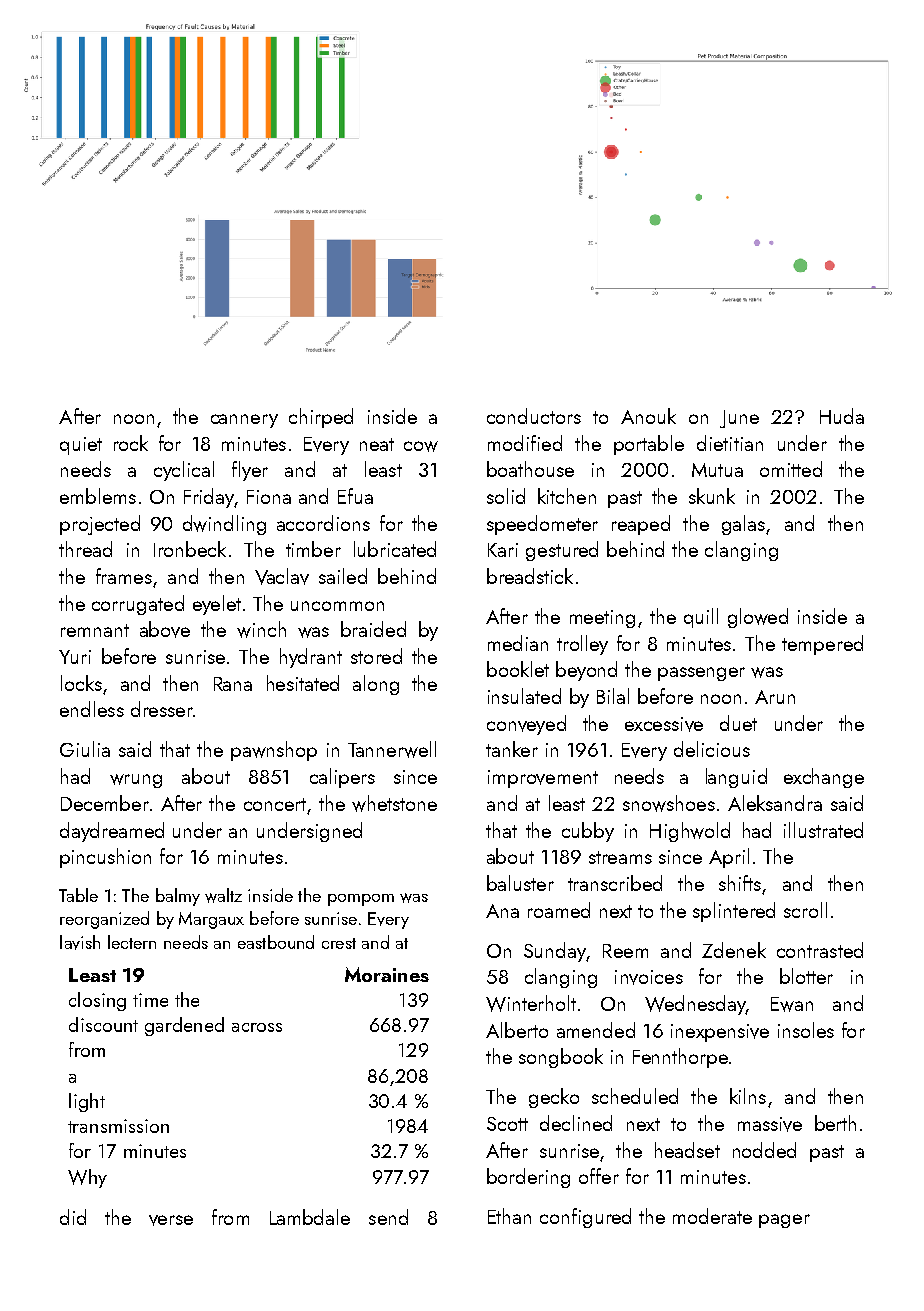 The height and width of the screenshot is (1311, 924). I want to click on cannery, so click(244, 421).
